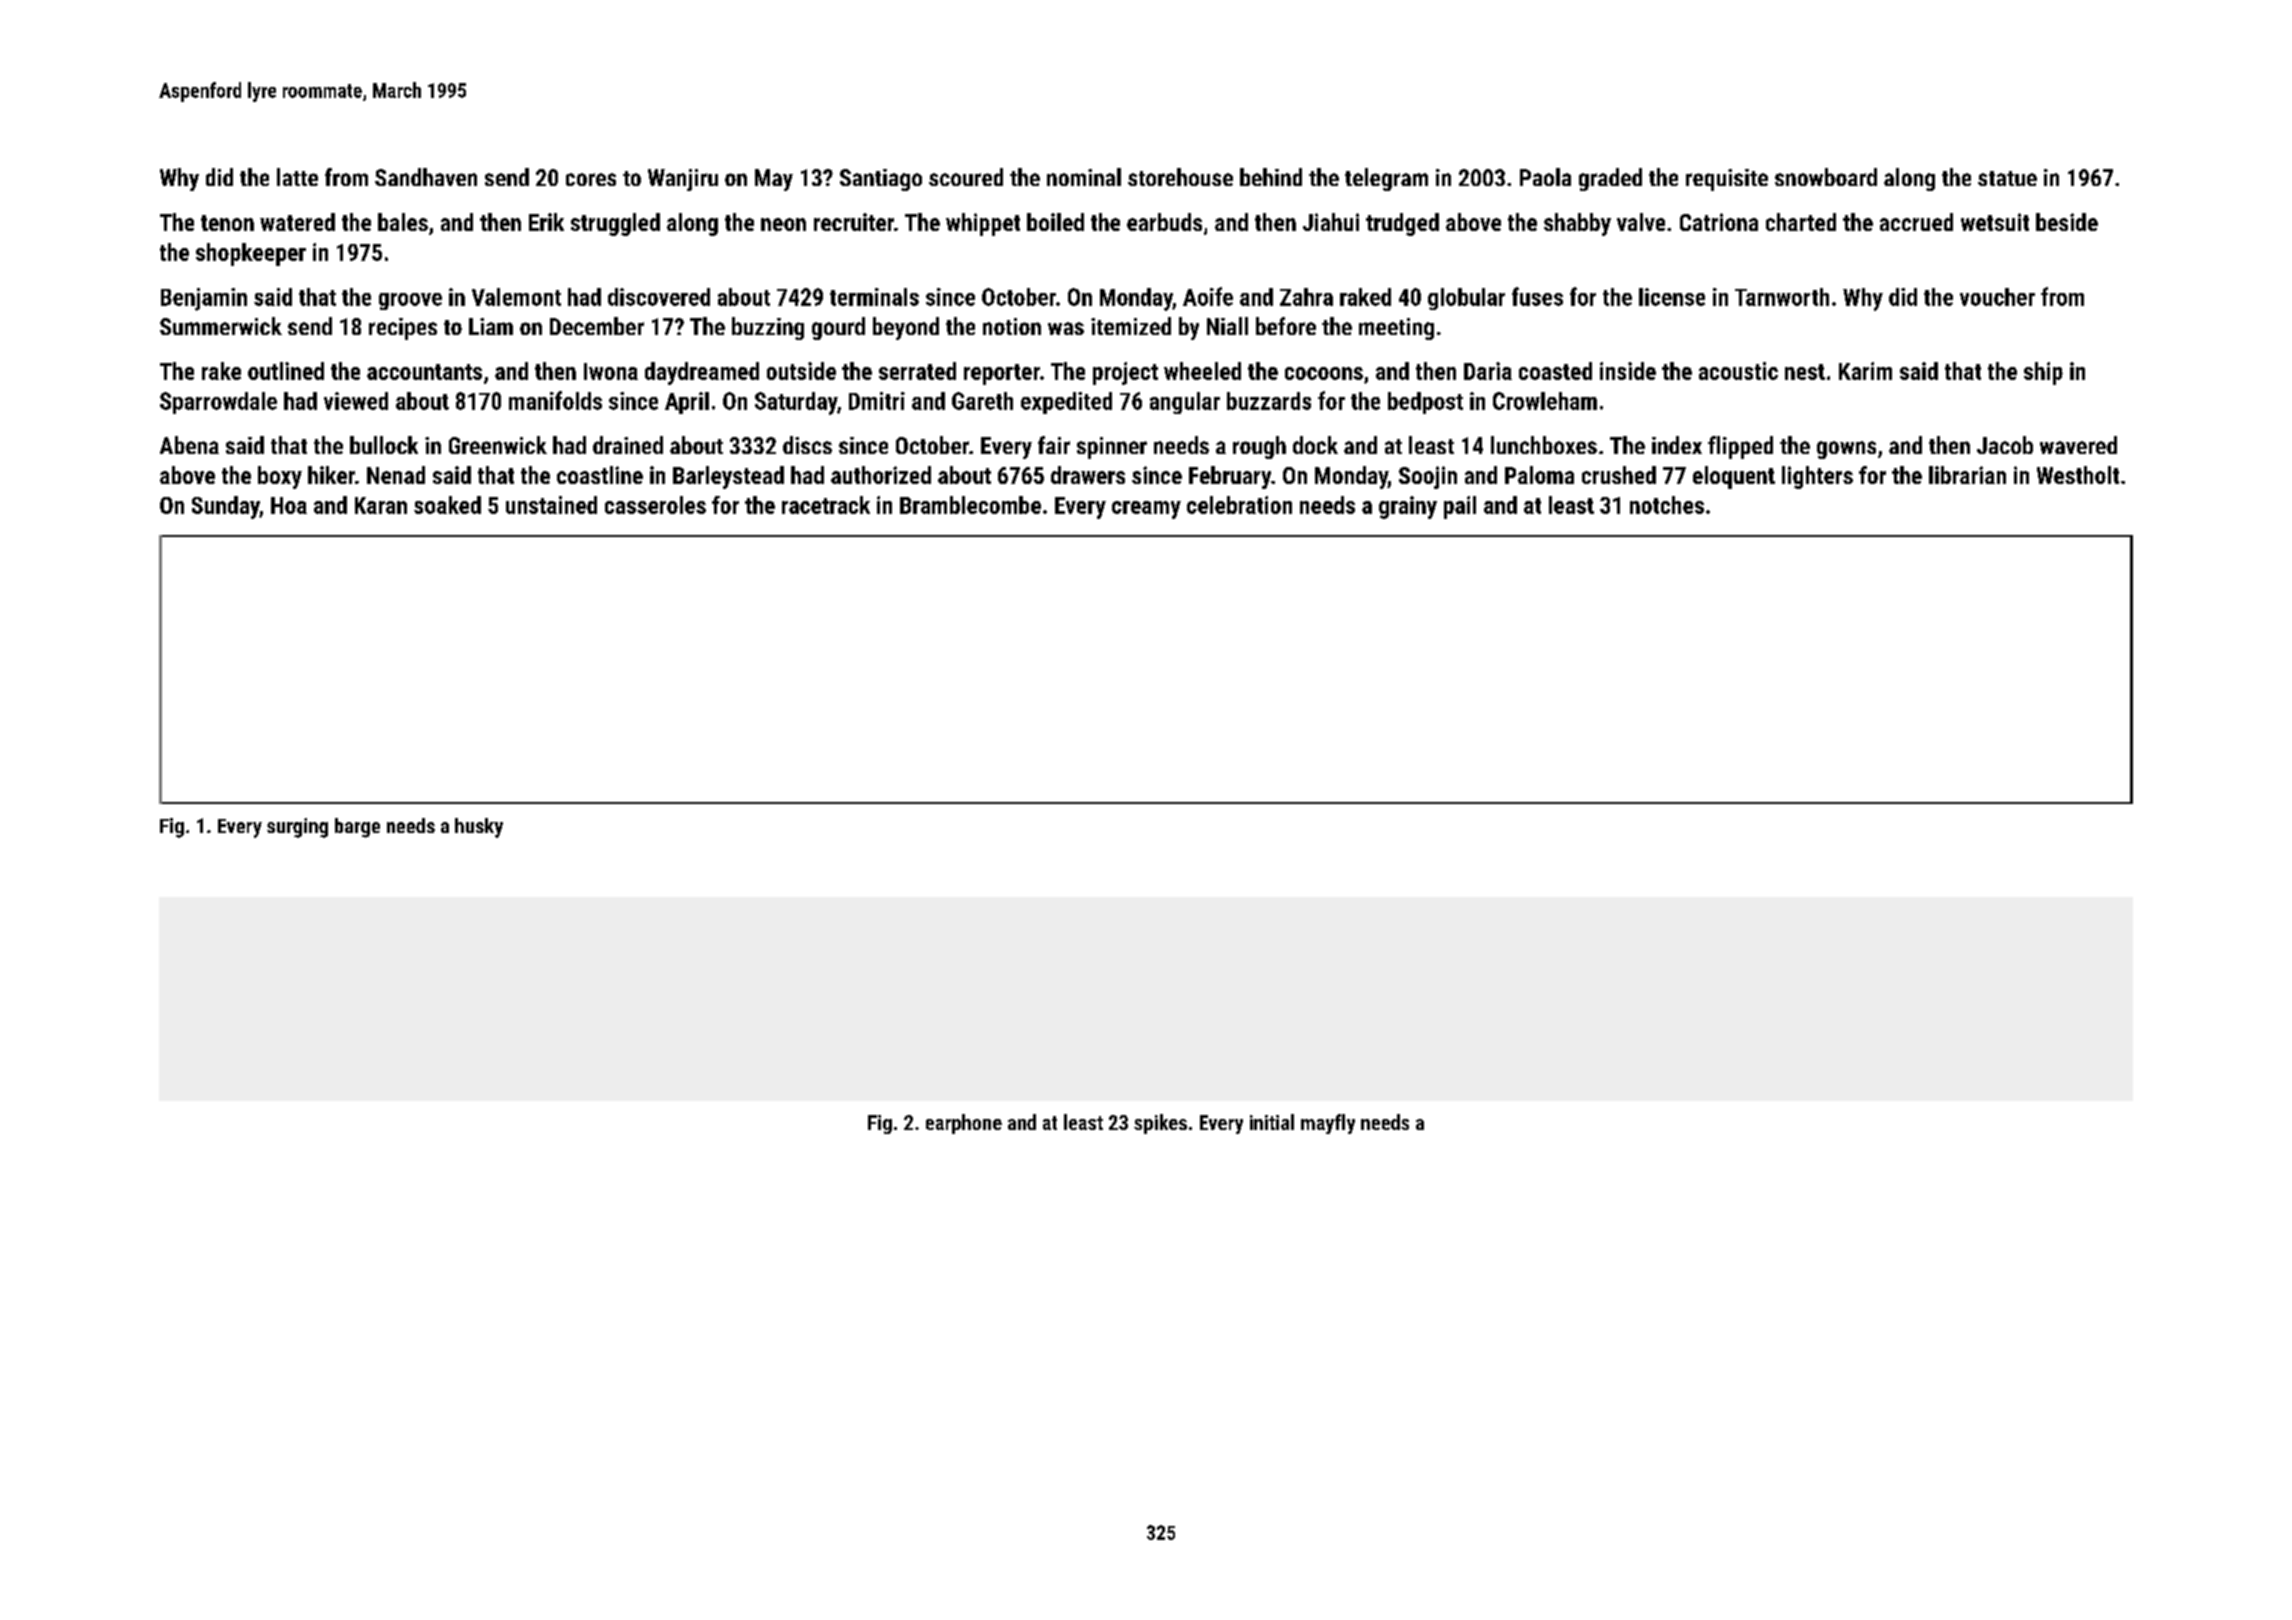 The image size is (2292, 1620). What do you see at coordinates (1402, 224) in the screenshot?
I see `trudged` at bounding box center [1402, 224].
